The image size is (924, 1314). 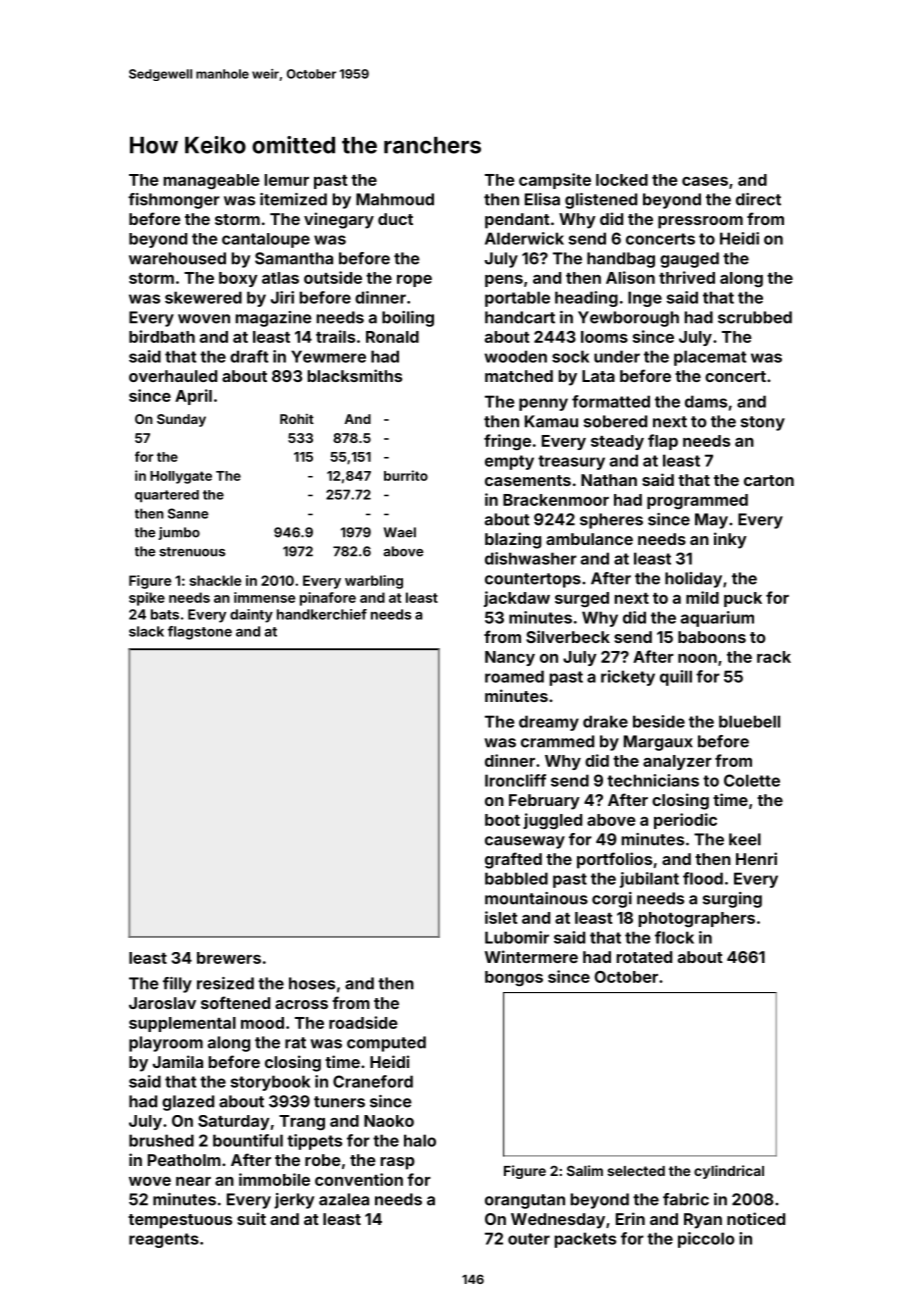 What do you see at coordinates (328, 356) in the image?
I see `Yewmere` at bounding box center [328, 356].
